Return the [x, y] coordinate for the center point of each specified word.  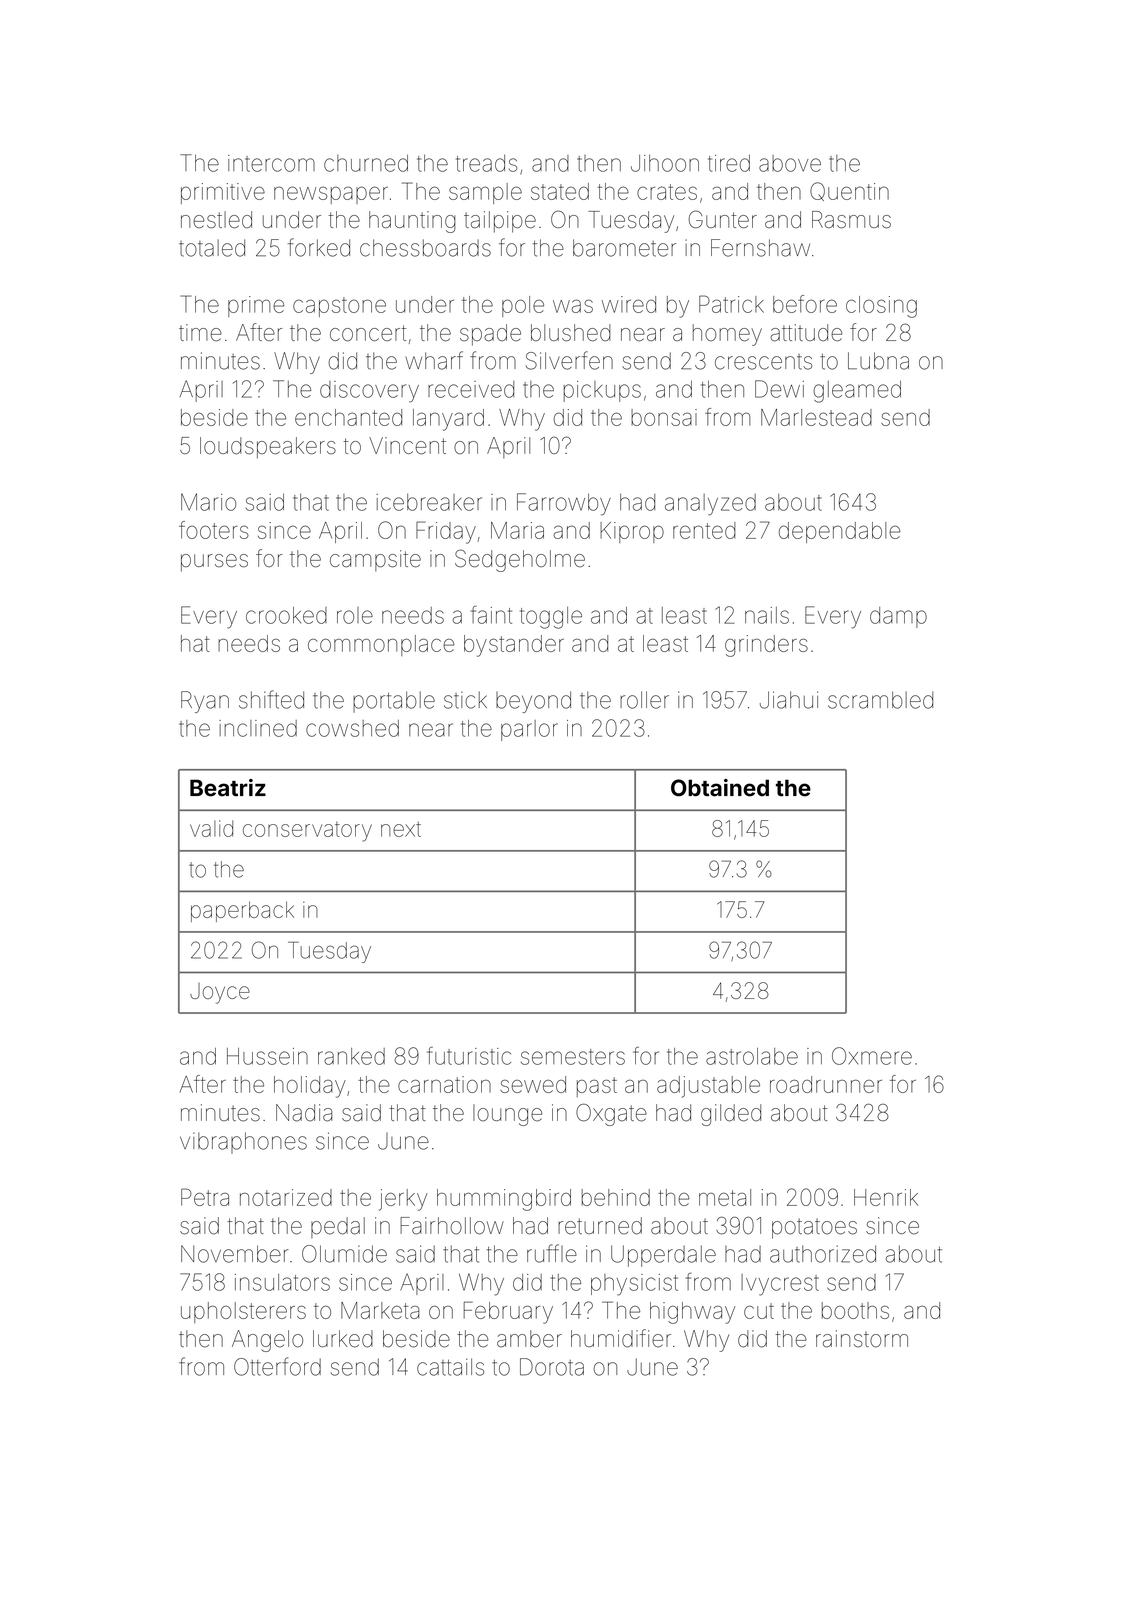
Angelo [267, 1341]
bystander [514, 646]
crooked [286, 615]
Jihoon [665, 163]
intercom [271, 163]
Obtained [720, 788]
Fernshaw [760, 248]
